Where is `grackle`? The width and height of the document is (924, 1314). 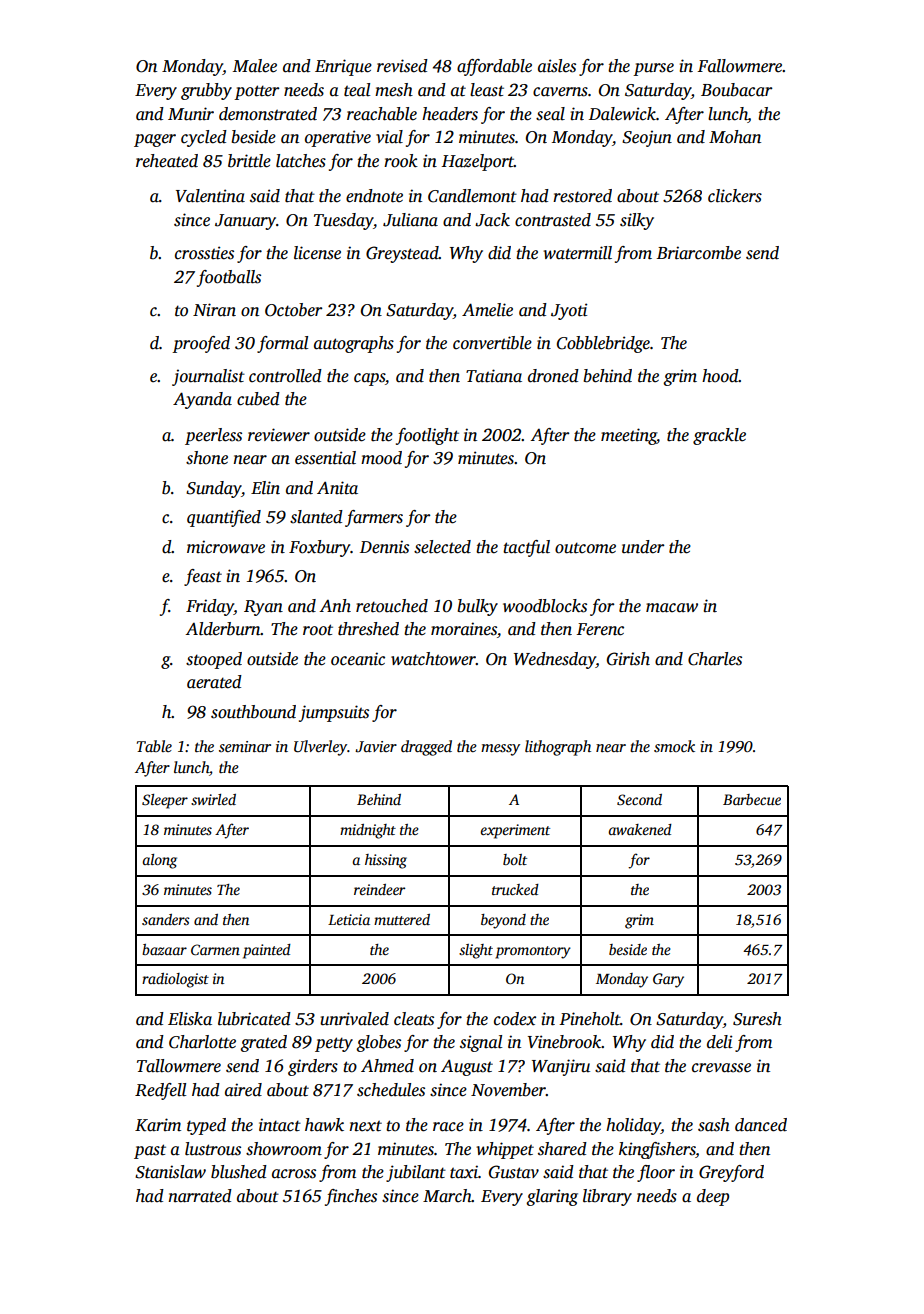
grackle is located at coordinates (719, 436).
